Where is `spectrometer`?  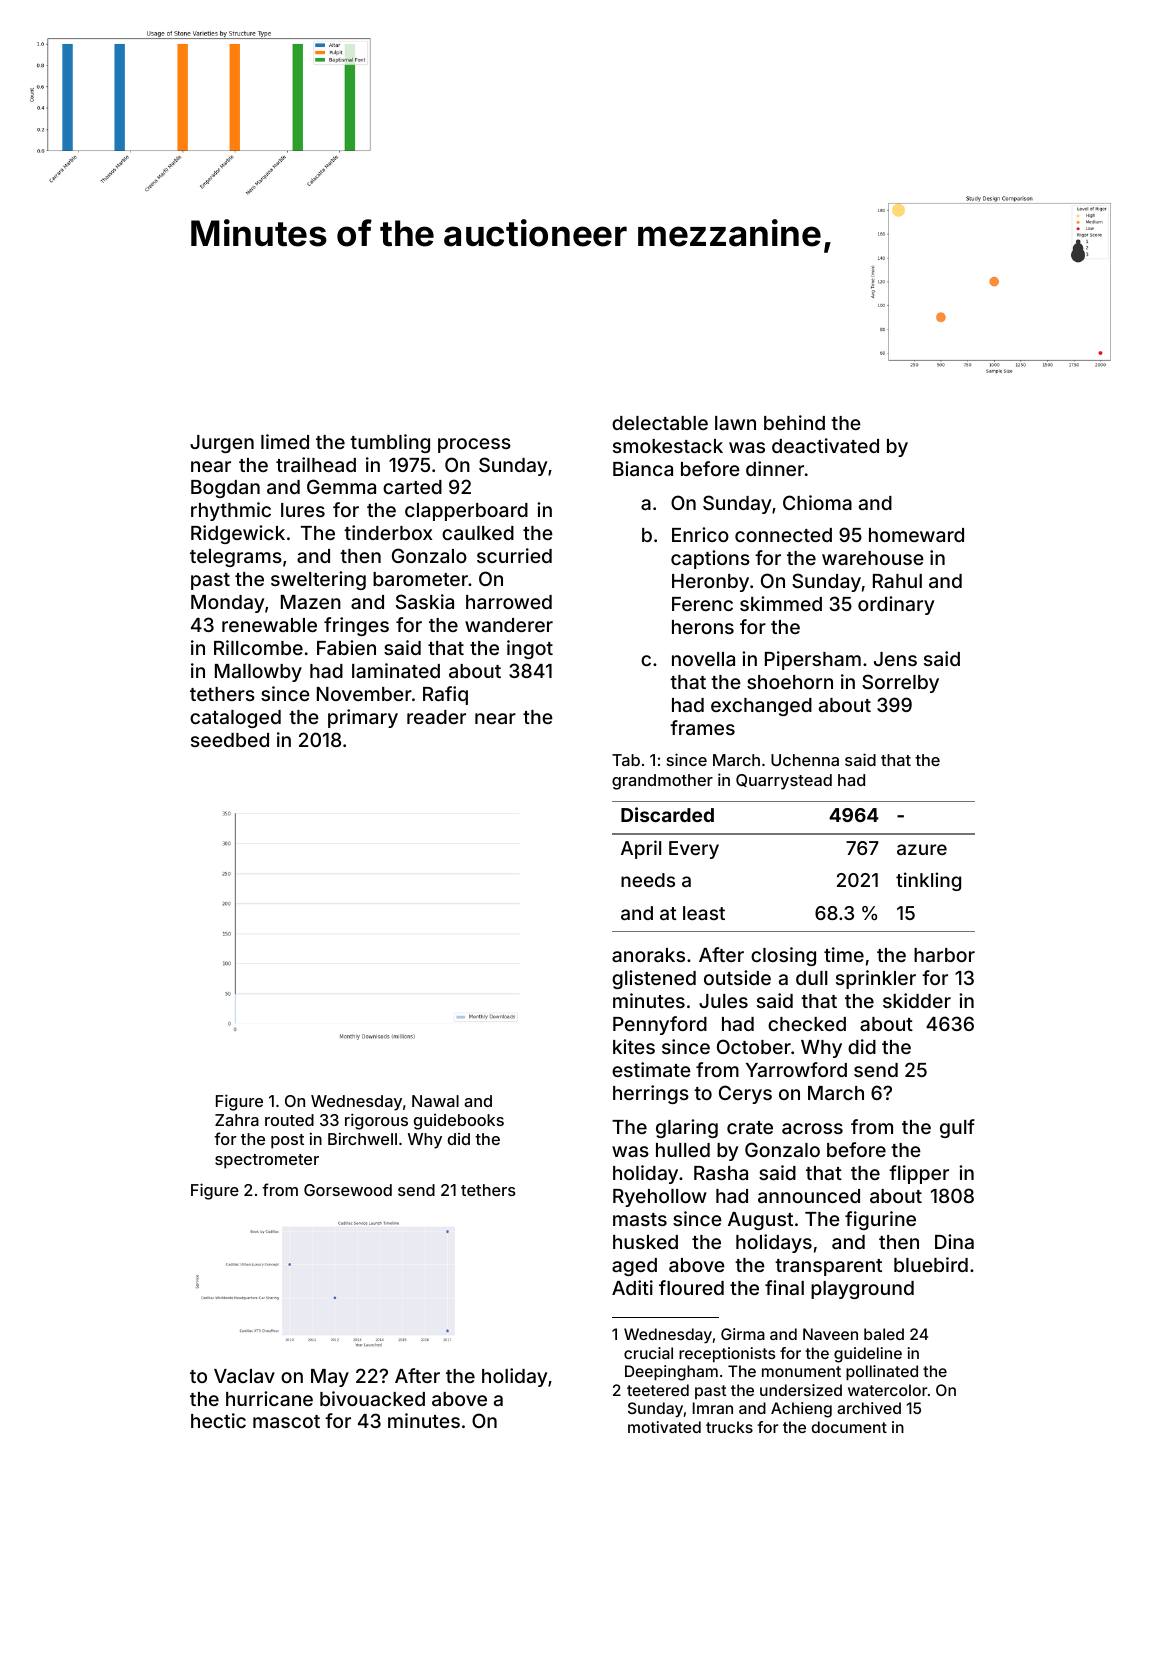
spectrometer is located at coordinates (267, 1161).
